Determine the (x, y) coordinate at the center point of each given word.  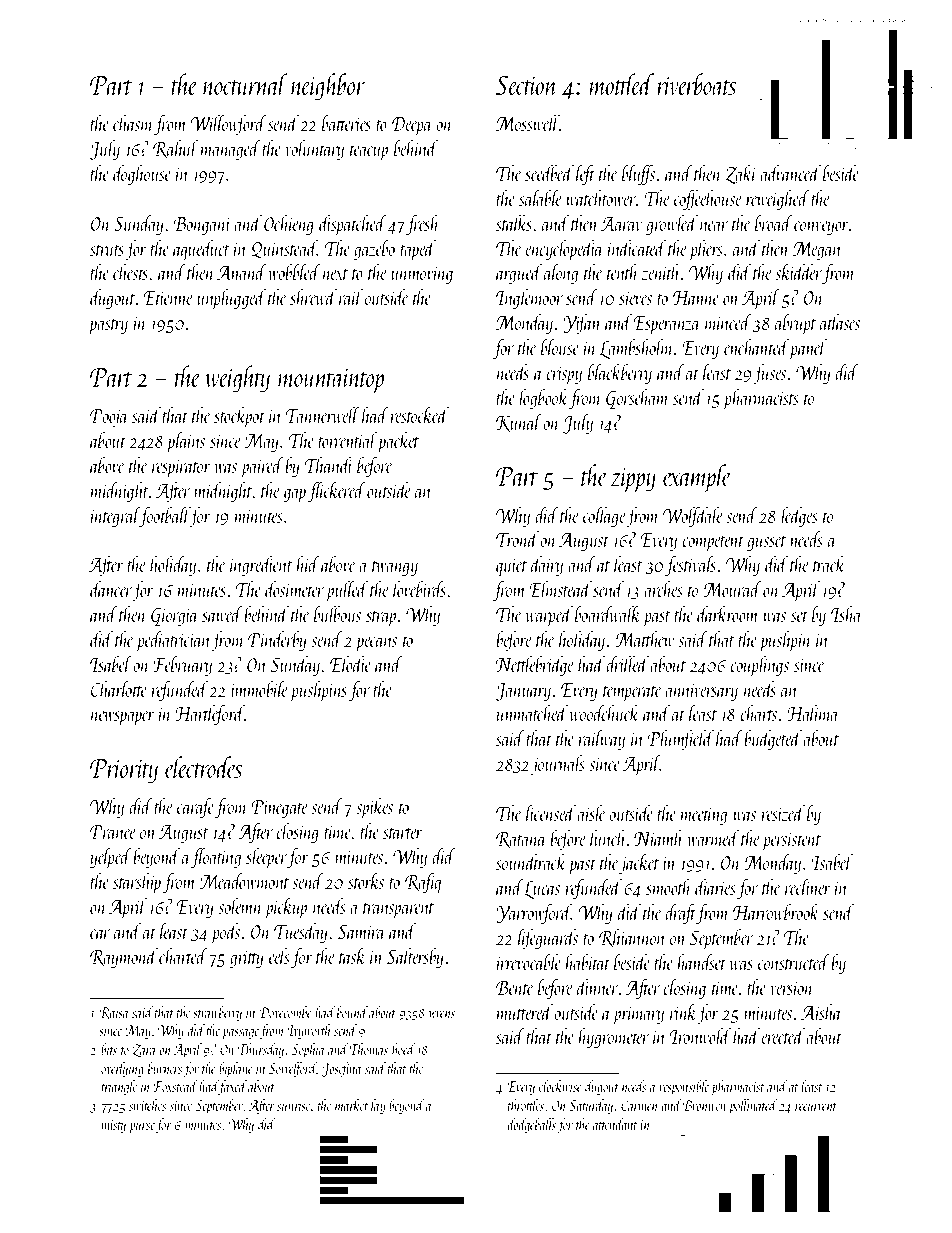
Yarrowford (533, 914)
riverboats (696, 84)
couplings (759, 666)
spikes (374, 808)
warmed (713, 838)
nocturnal (245, 84)
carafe (195, 808)
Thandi (328, 465)
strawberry (217, 1013)
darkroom (727, 614)
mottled (621, 84)
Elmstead (560, 589)
